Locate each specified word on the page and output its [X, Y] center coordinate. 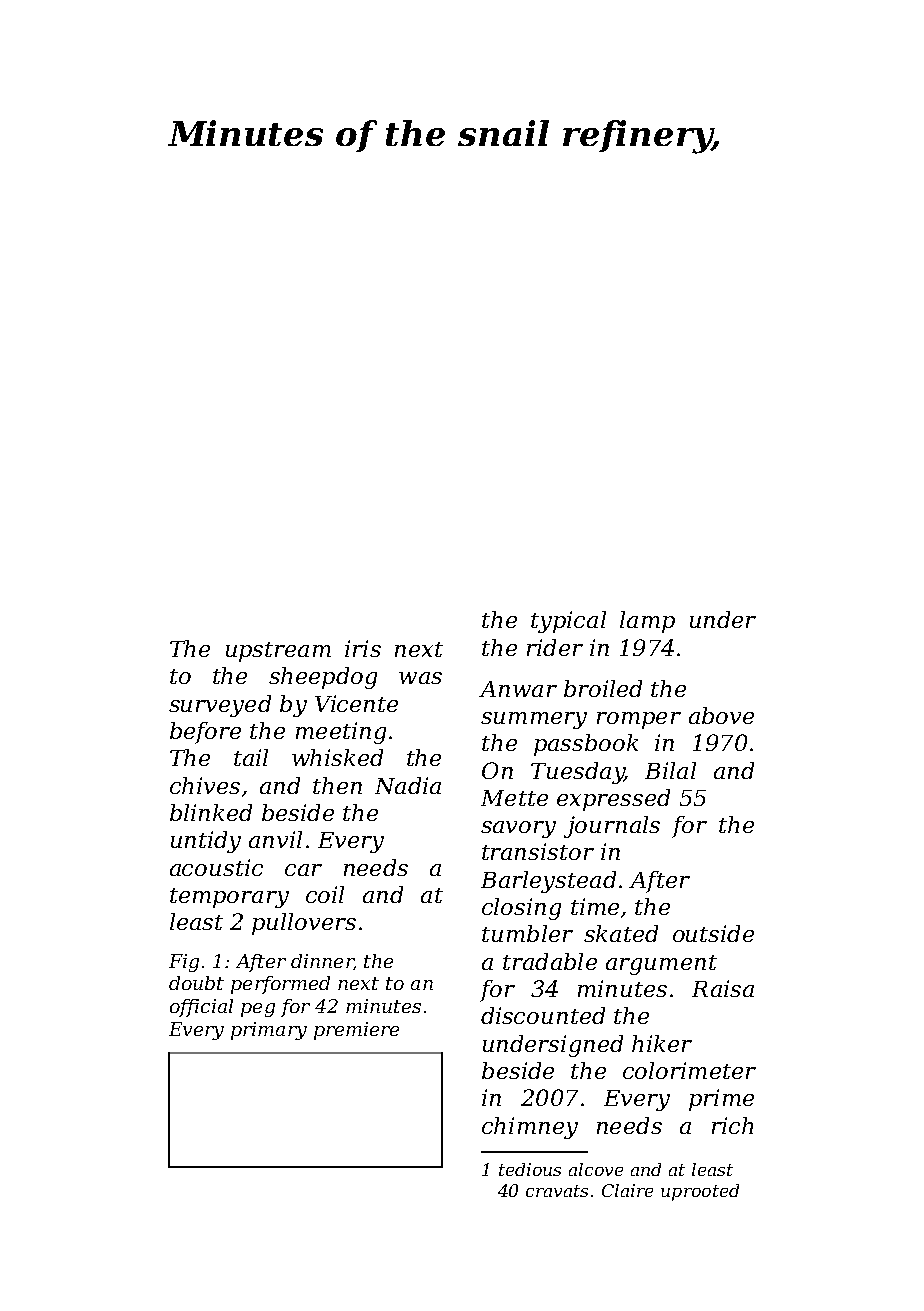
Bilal [670, 770]
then [337, 785]
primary [269, 1031]
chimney [530, 1128]
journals [612, 827]
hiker [662, 1043]
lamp [647, 622]
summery [534, 720]
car [303, 870]
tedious [530, 1169]
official [201, 1008]
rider [555, 647]
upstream [278, 652]
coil [325, 894]
